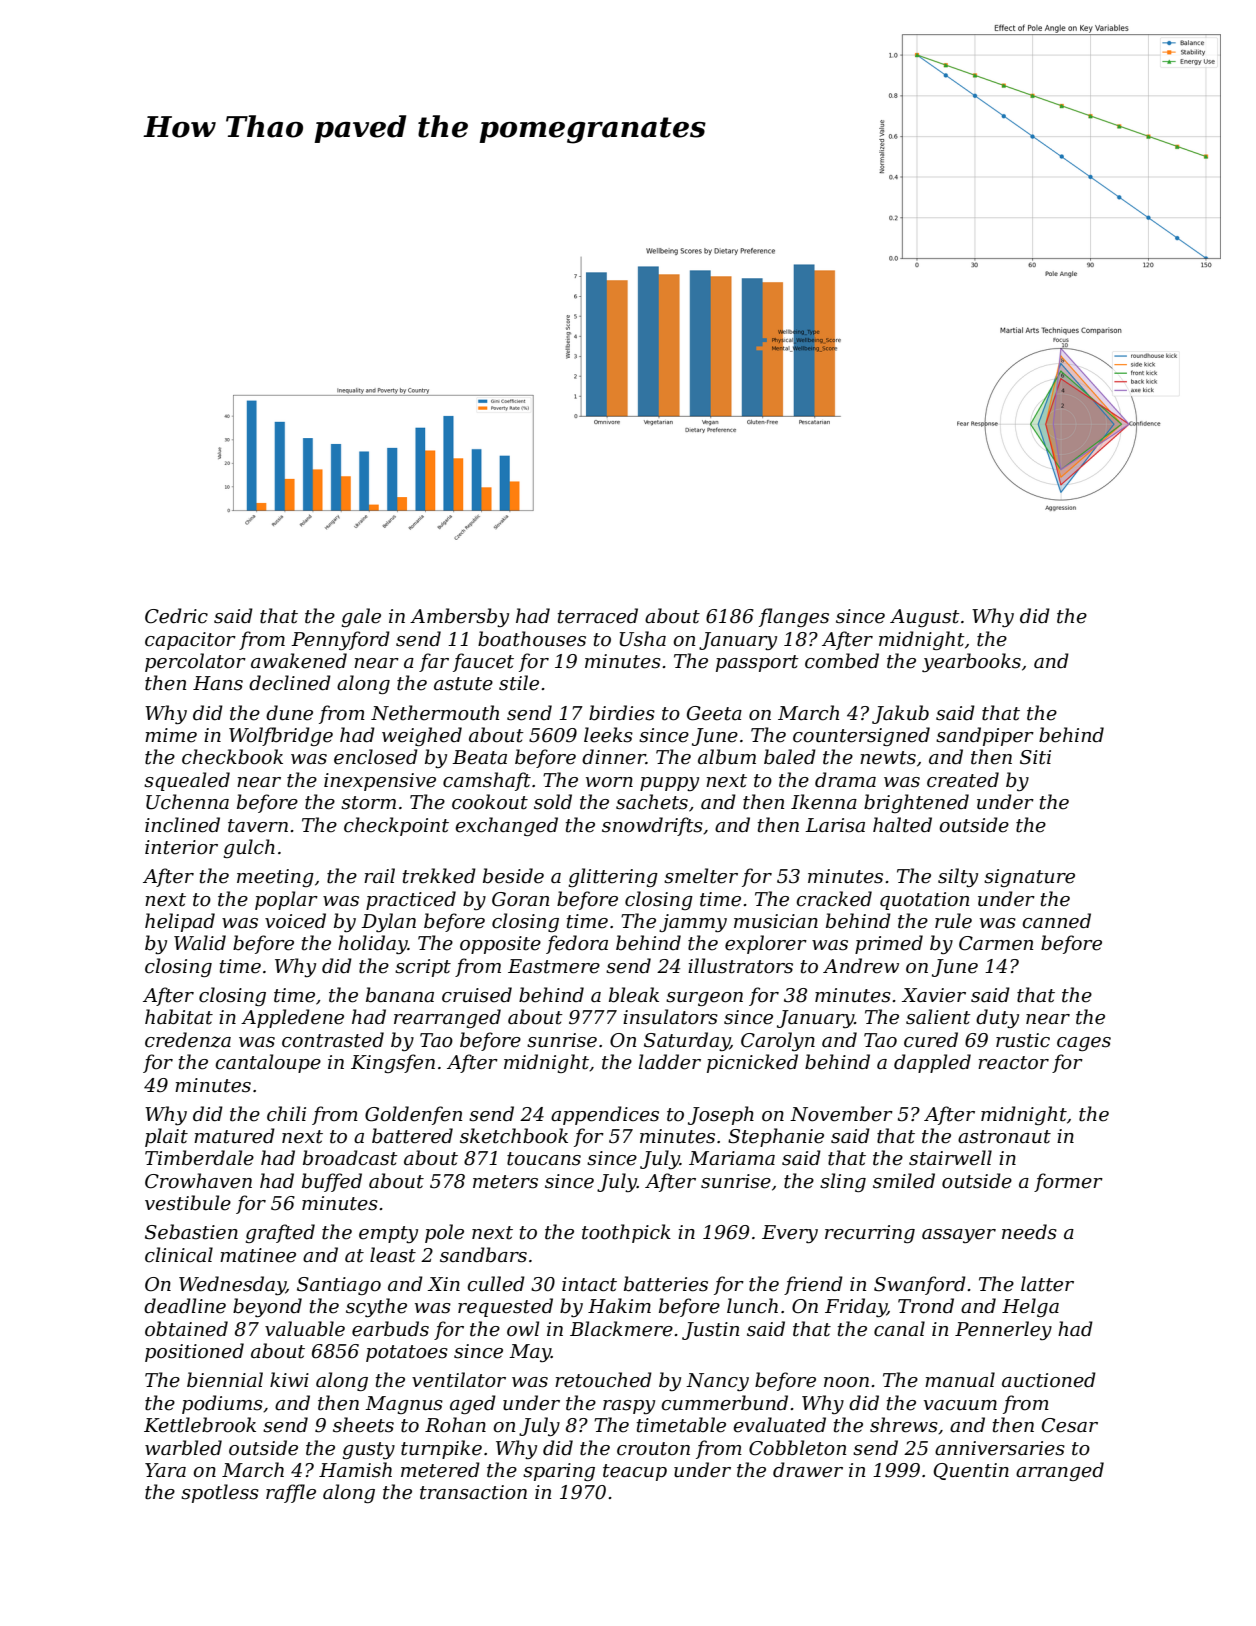  What do you see at coordinates (900, 714) in the screenshot?
I see `Jakub` at bounding box center [900, 714].
